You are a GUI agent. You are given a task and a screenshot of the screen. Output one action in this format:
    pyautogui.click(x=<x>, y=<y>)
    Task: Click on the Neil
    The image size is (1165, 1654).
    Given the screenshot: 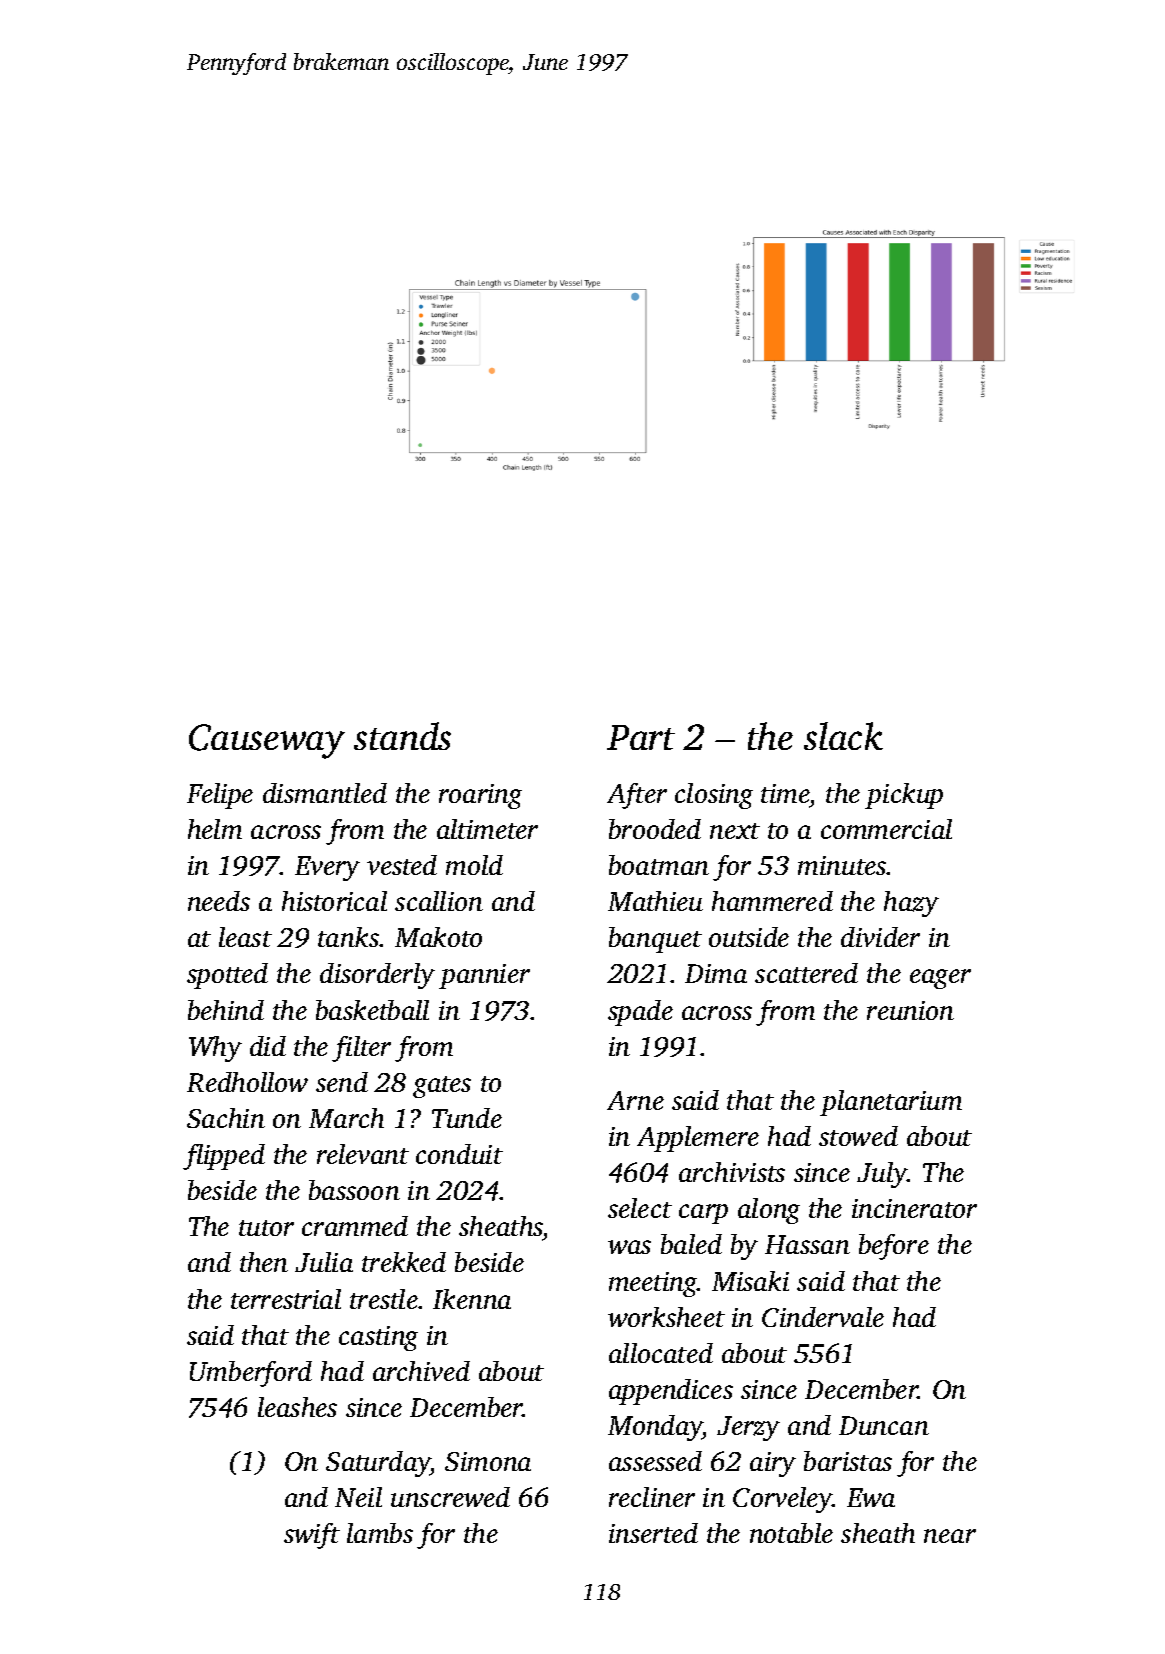 What is the action you would take?
    pyautogui.click(x=358, y=1497)
